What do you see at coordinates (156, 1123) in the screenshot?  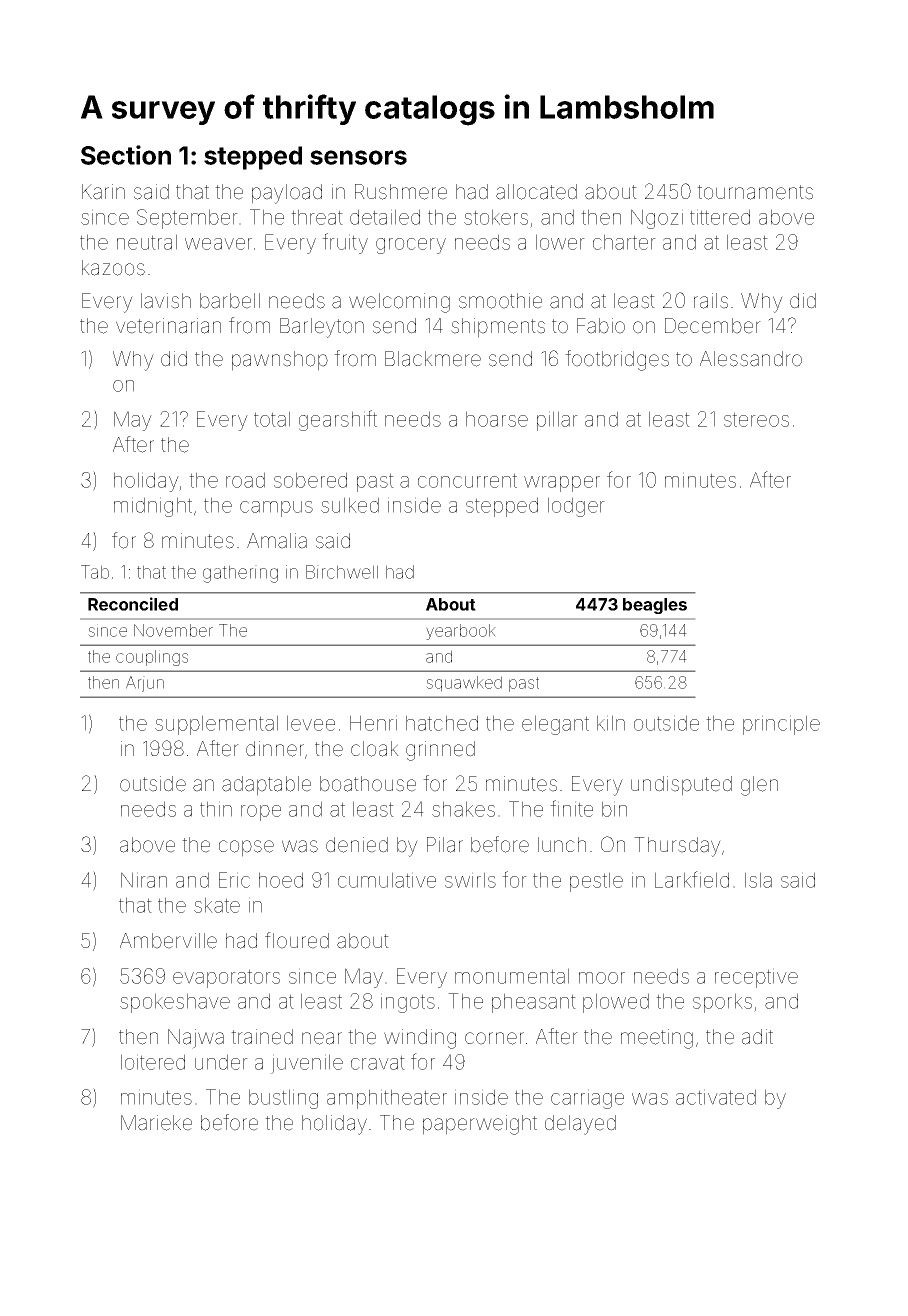 I see `Marieke` at bounding box center [156, 1123].
